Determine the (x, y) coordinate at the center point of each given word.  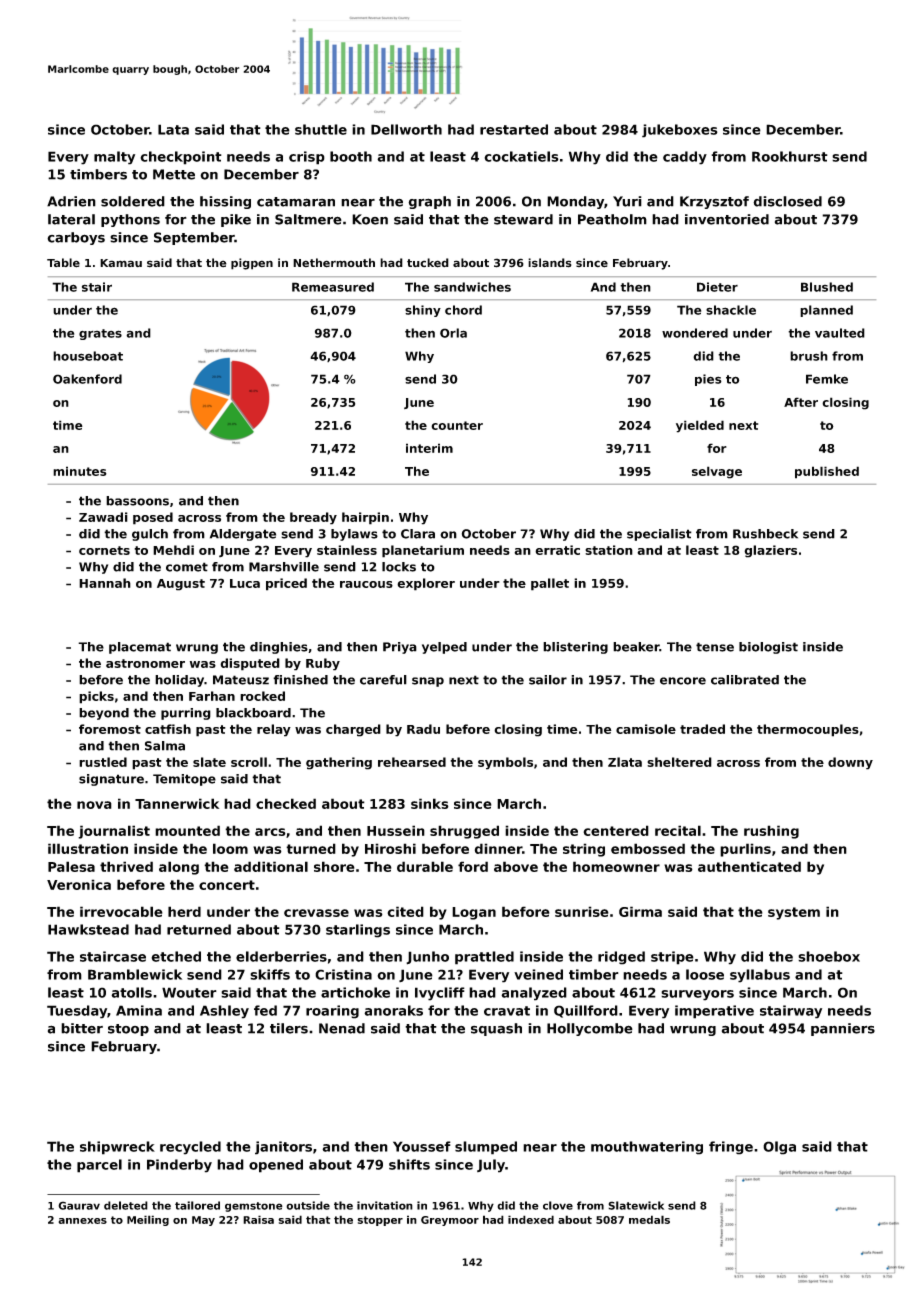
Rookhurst (790, 156)
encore (683, 681)
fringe (731, 1148)
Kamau (121, 263)
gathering (339, 763)
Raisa (258, 1219)
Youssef (422, 1146)
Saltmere (308, 219)
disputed (250, 664)
